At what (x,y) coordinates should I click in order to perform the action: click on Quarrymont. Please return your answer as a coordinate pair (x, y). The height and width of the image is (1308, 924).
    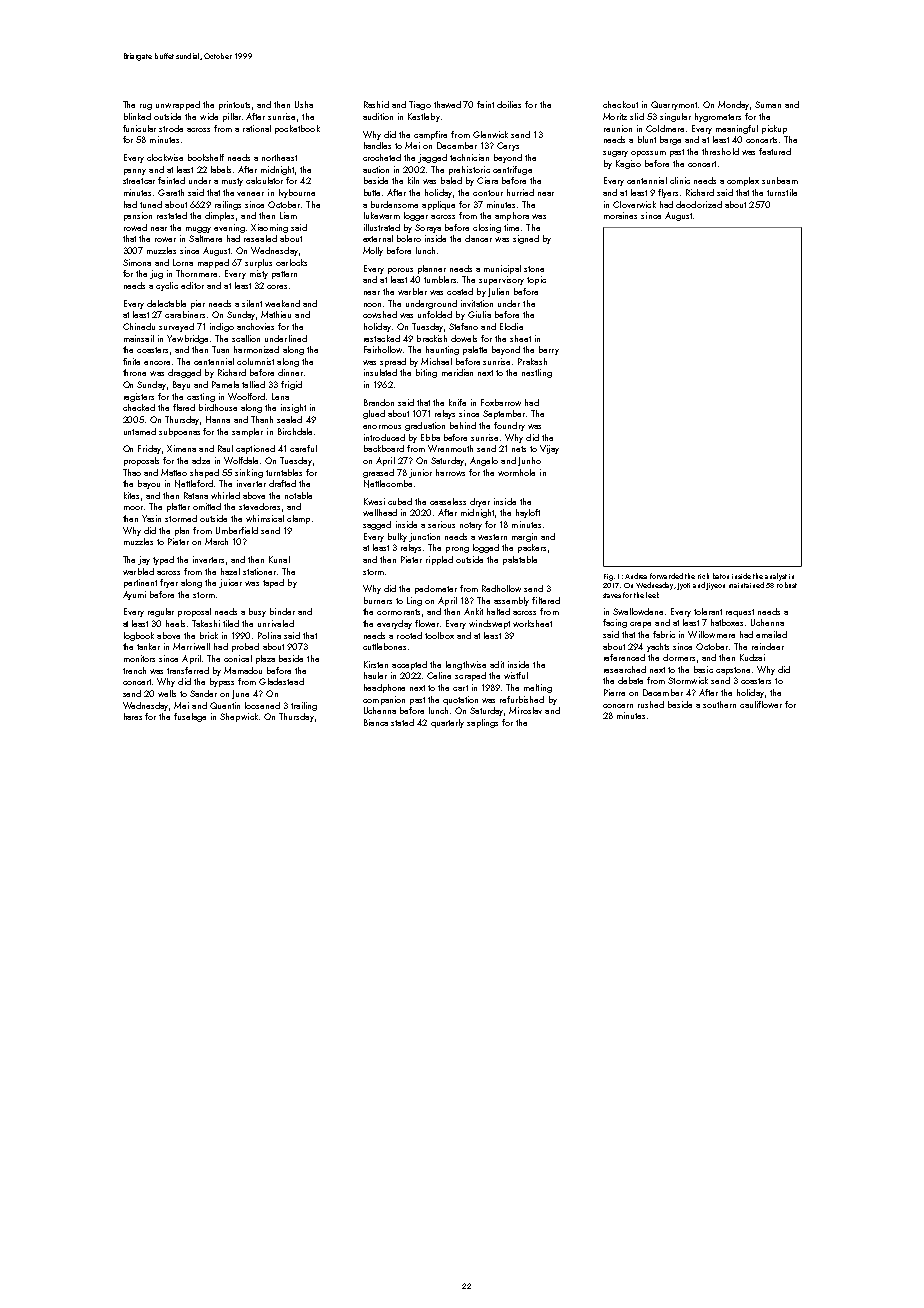
    Looking at the image, I should click on (674, 105).
